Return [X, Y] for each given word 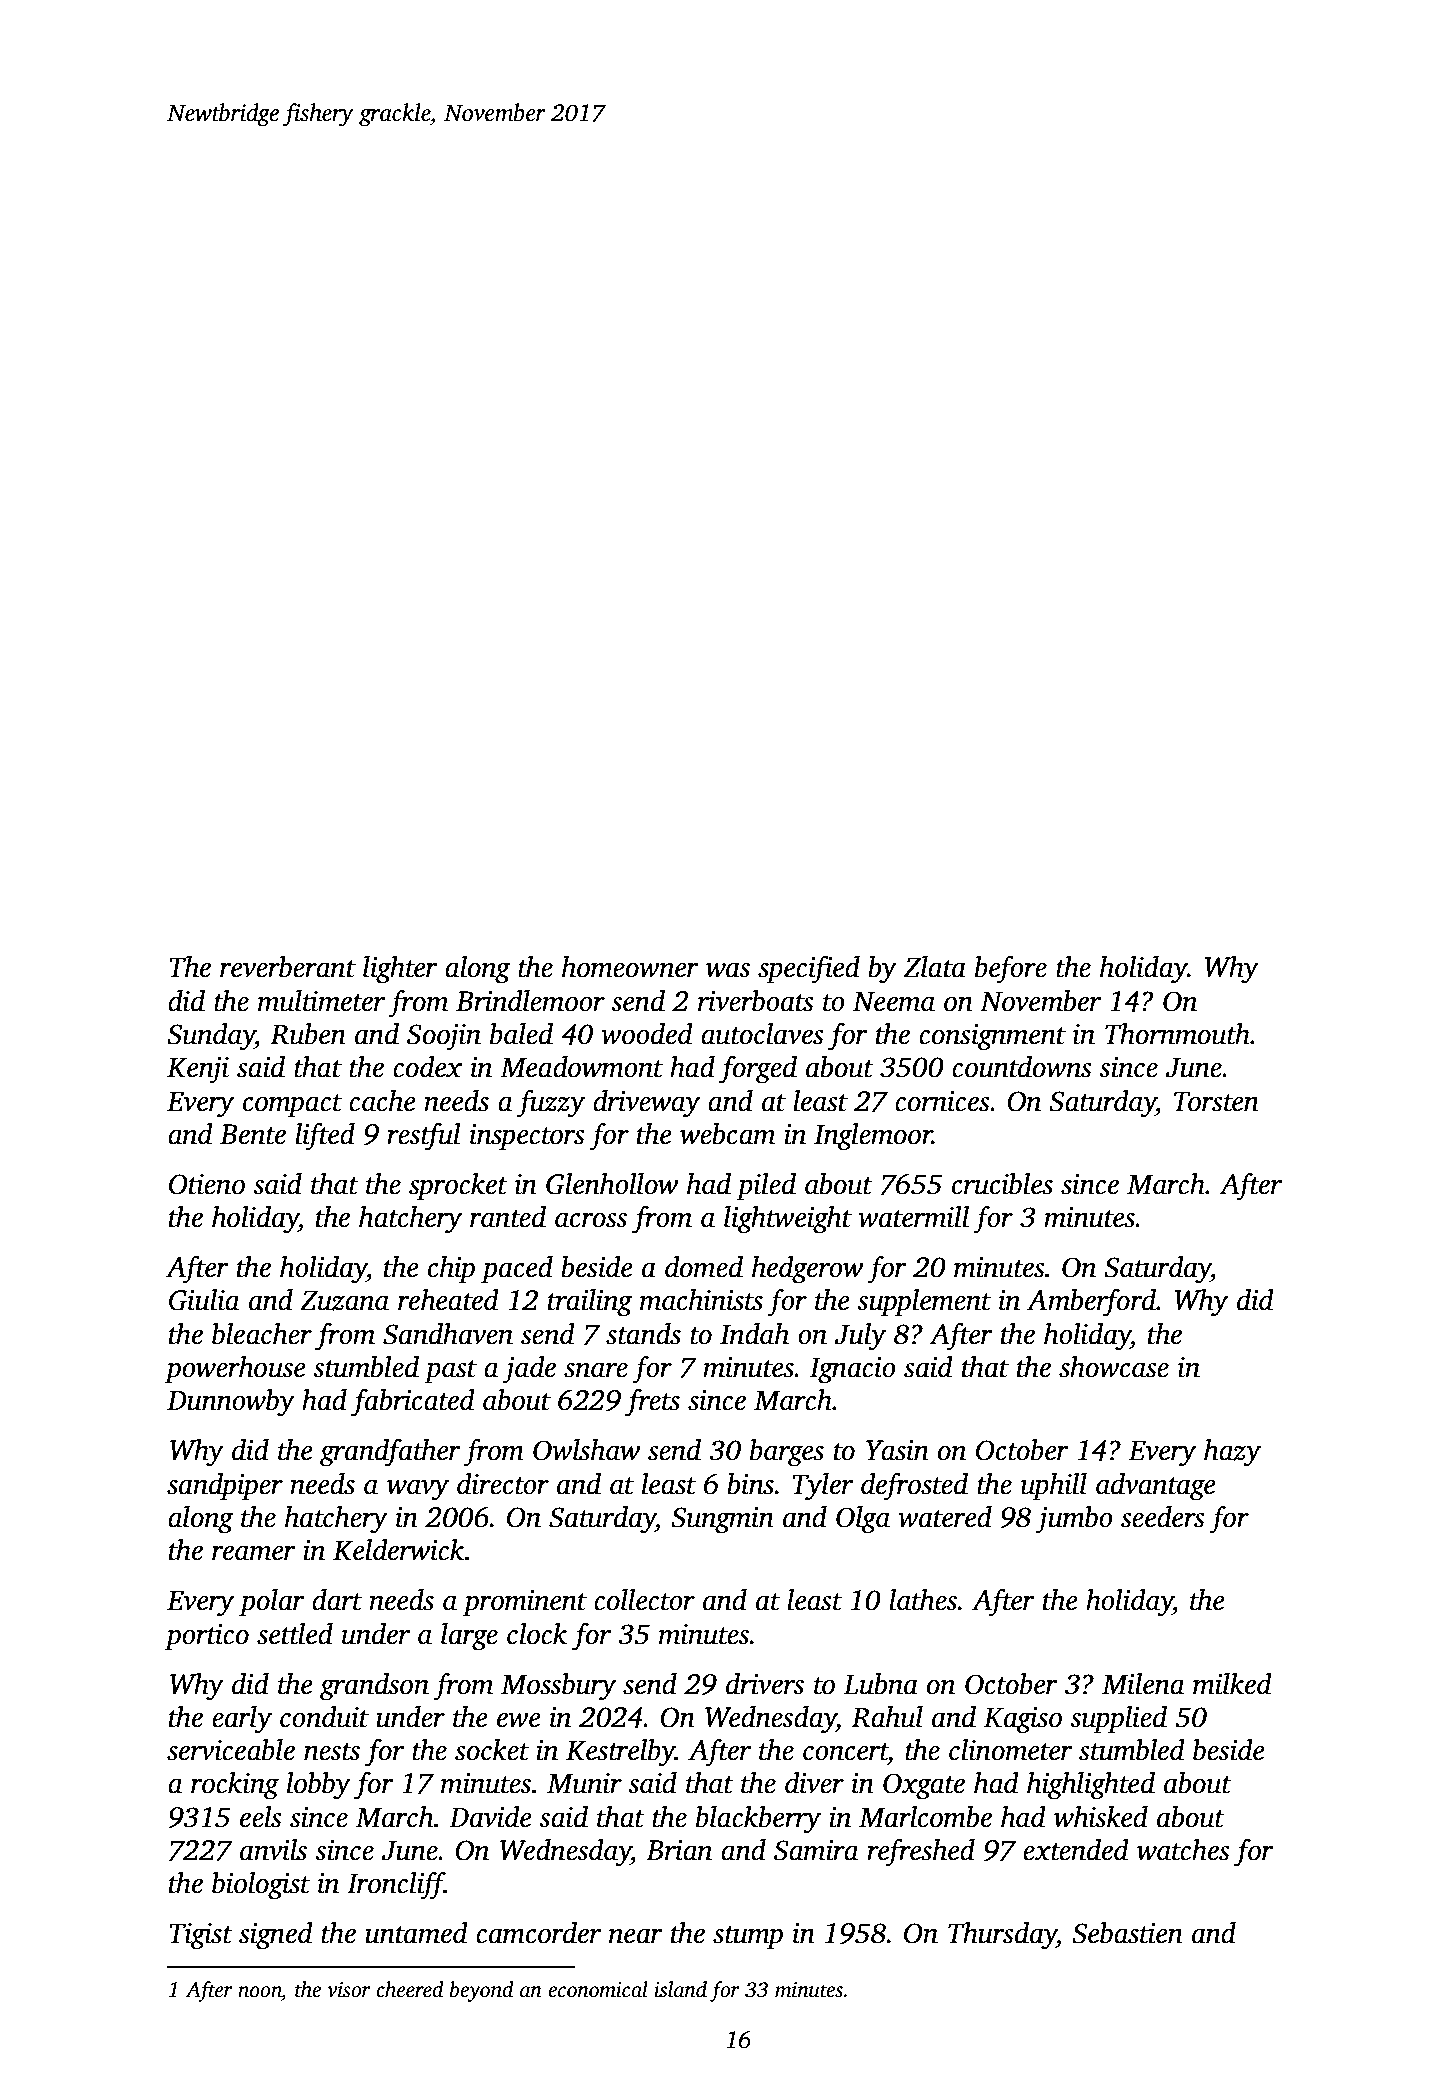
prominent [525, 1603]
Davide [490, 1817]
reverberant [288, 967]
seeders [1163, 1517]
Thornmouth [1177, 1034]
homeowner [630, 967]
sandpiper [225, 1487]
